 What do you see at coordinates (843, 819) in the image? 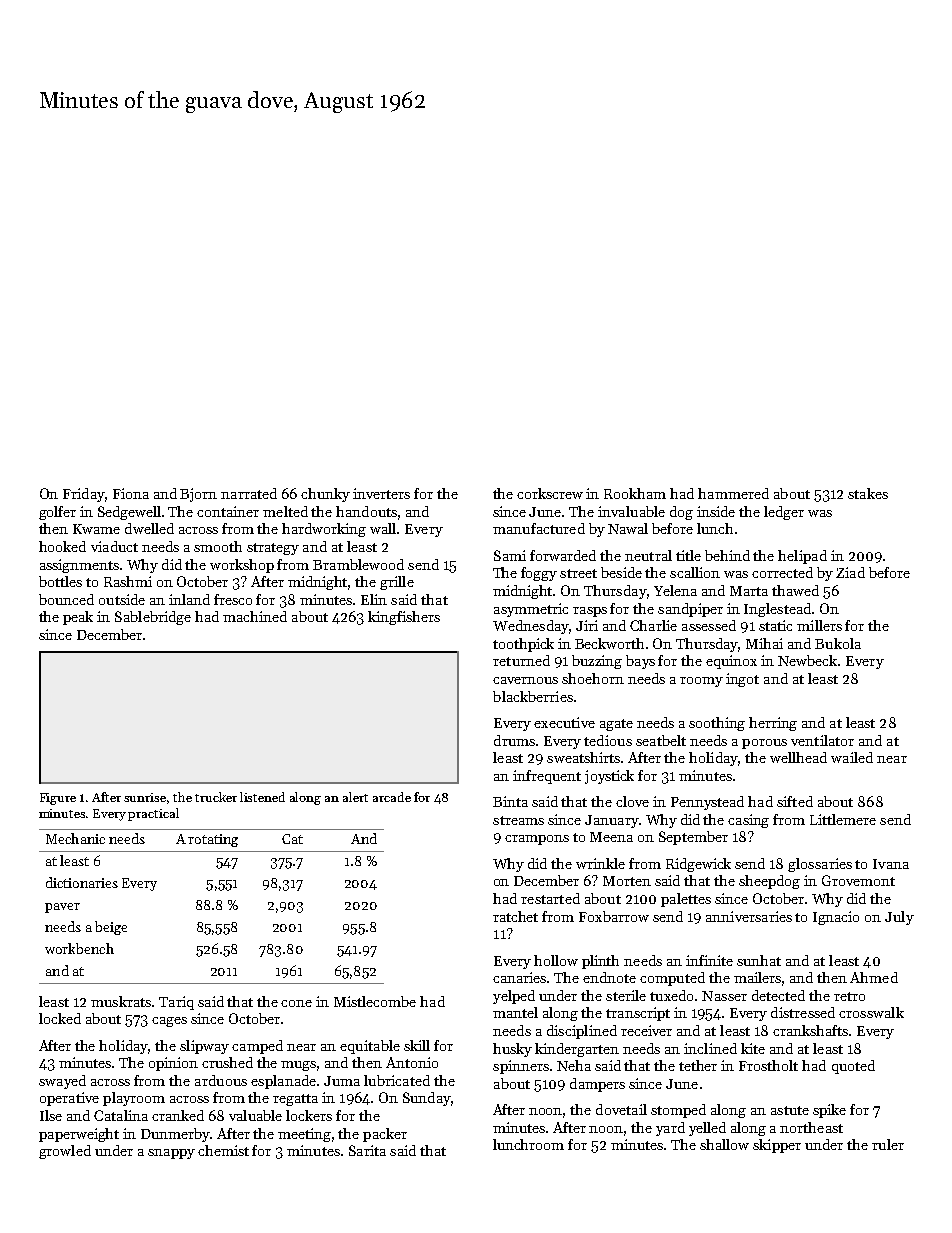
I see `Littlemere` at bounding box center [843, 819].
